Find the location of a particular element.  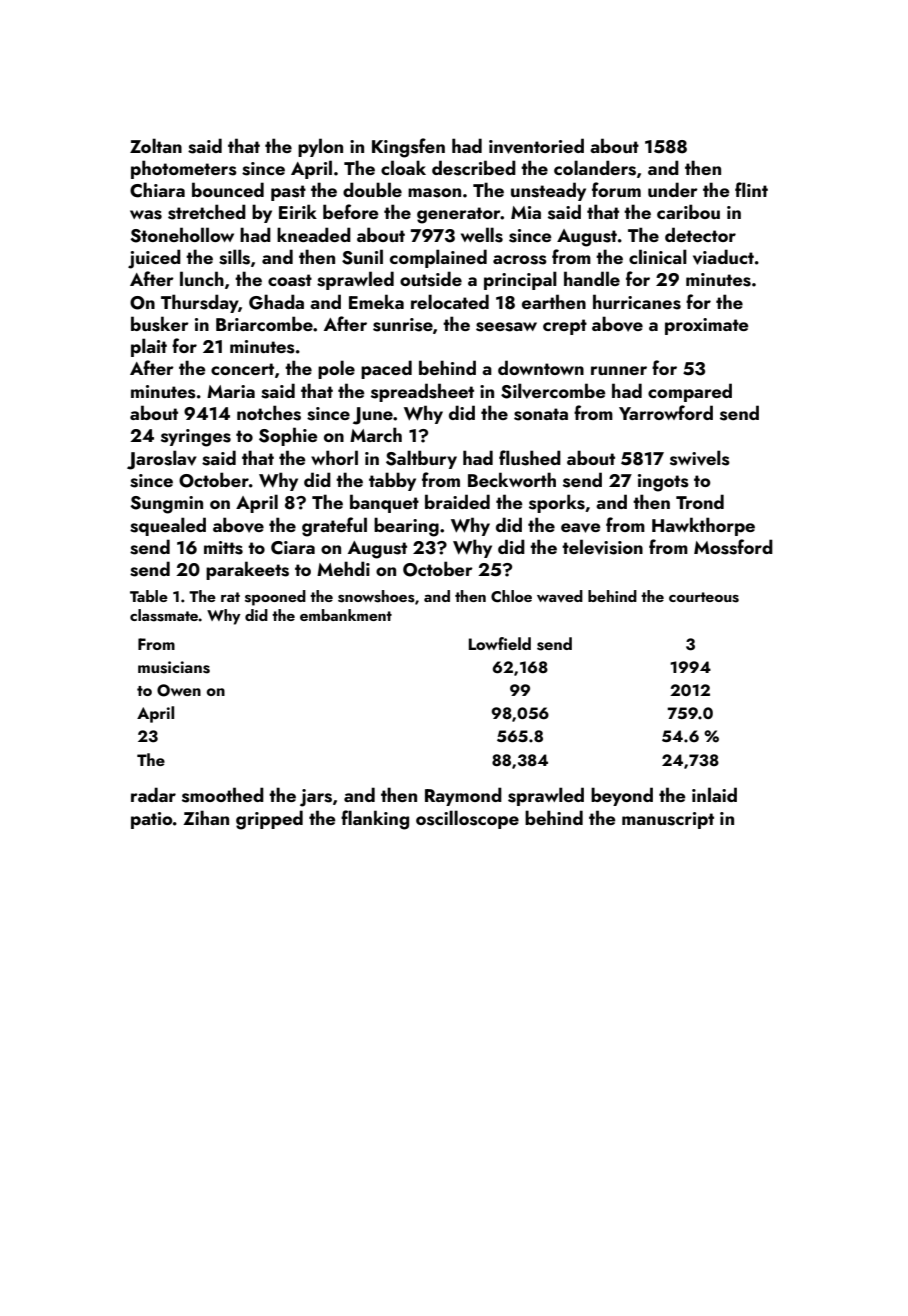

Chloe is located at coordinates (511, 596).
